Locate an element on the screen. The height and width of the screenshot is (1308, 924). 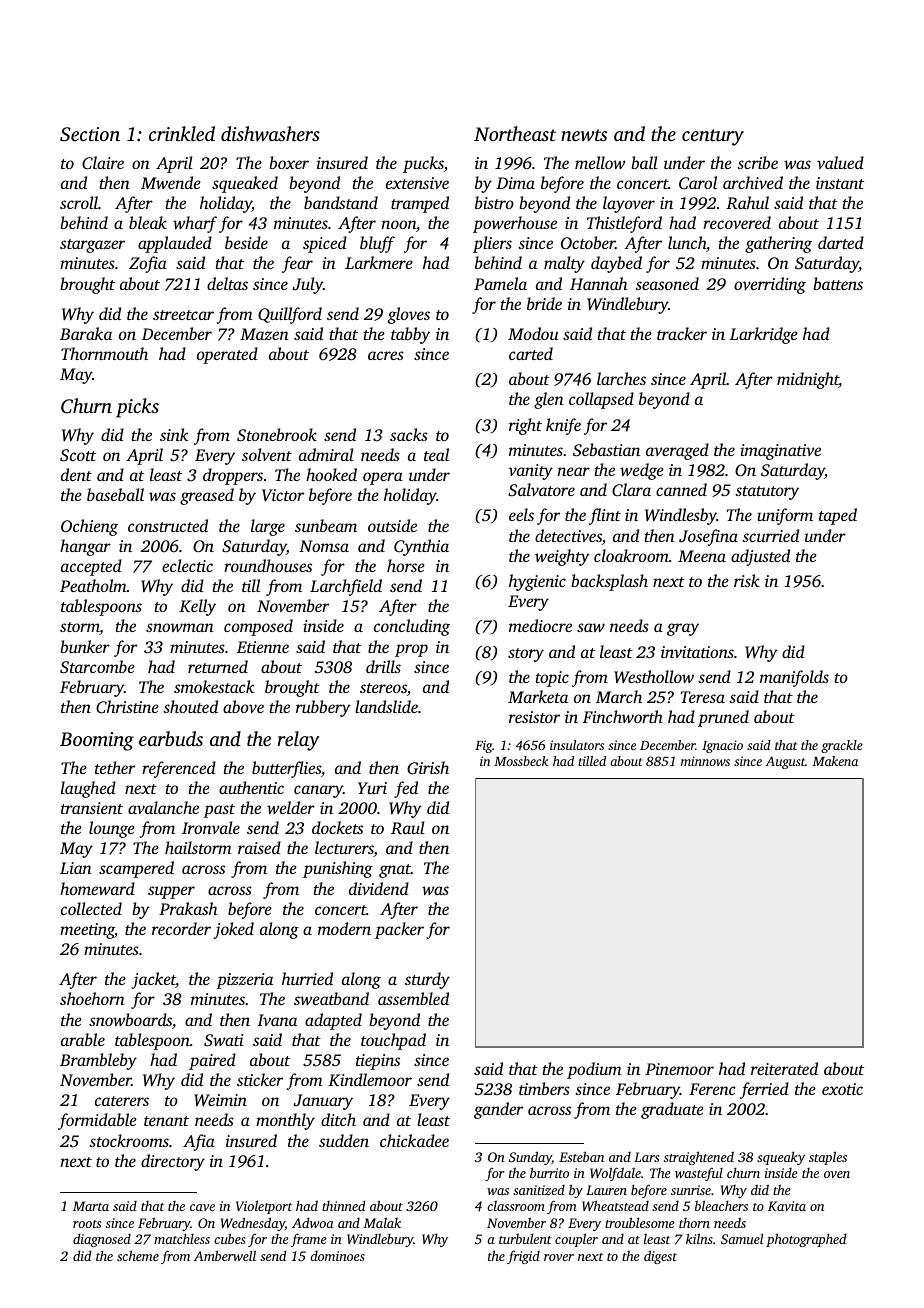
cloakroom is located at coordinates (631, 555).
